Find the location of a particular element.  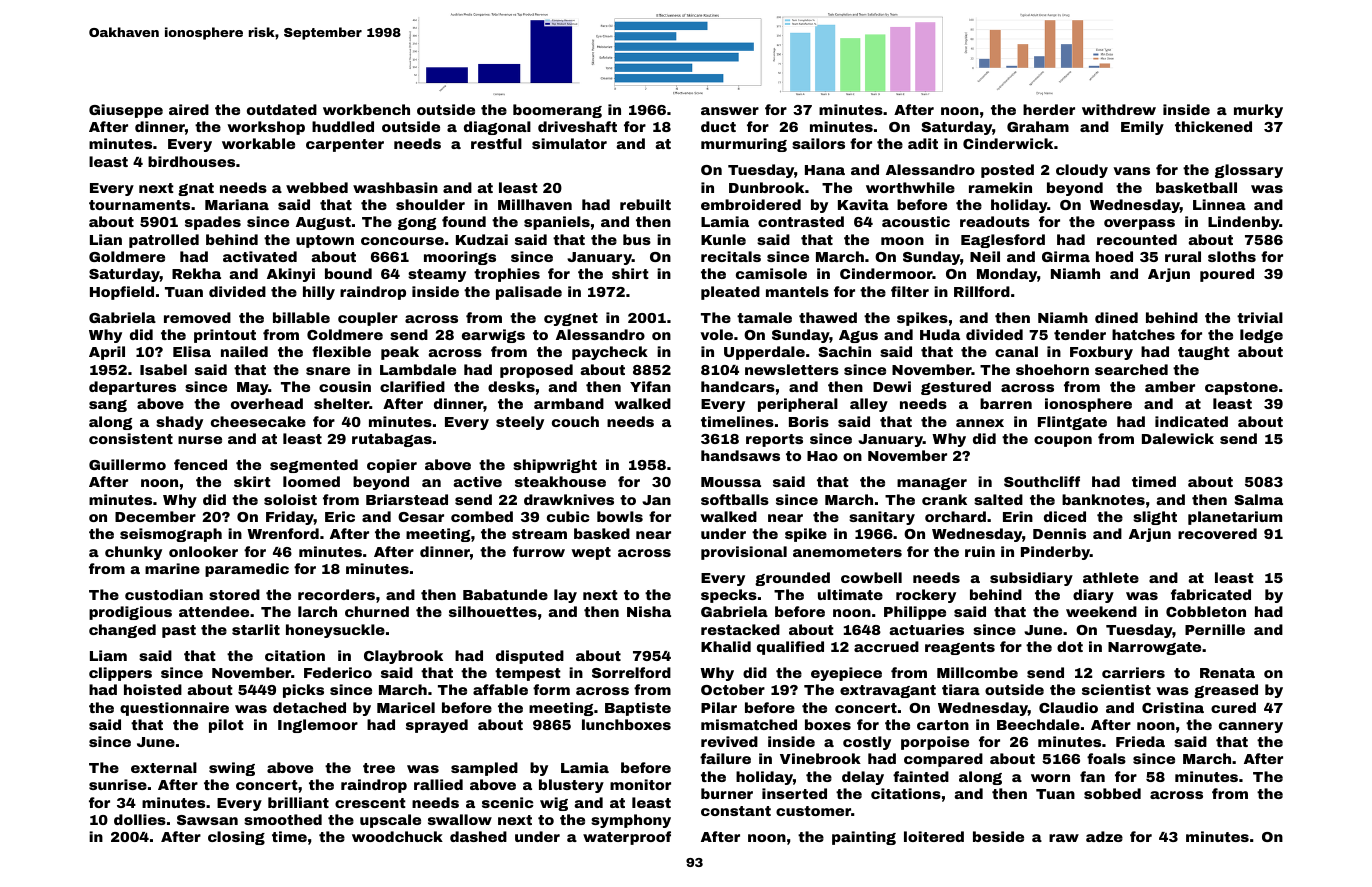

sunrise is located at coordinates (118, 784).
